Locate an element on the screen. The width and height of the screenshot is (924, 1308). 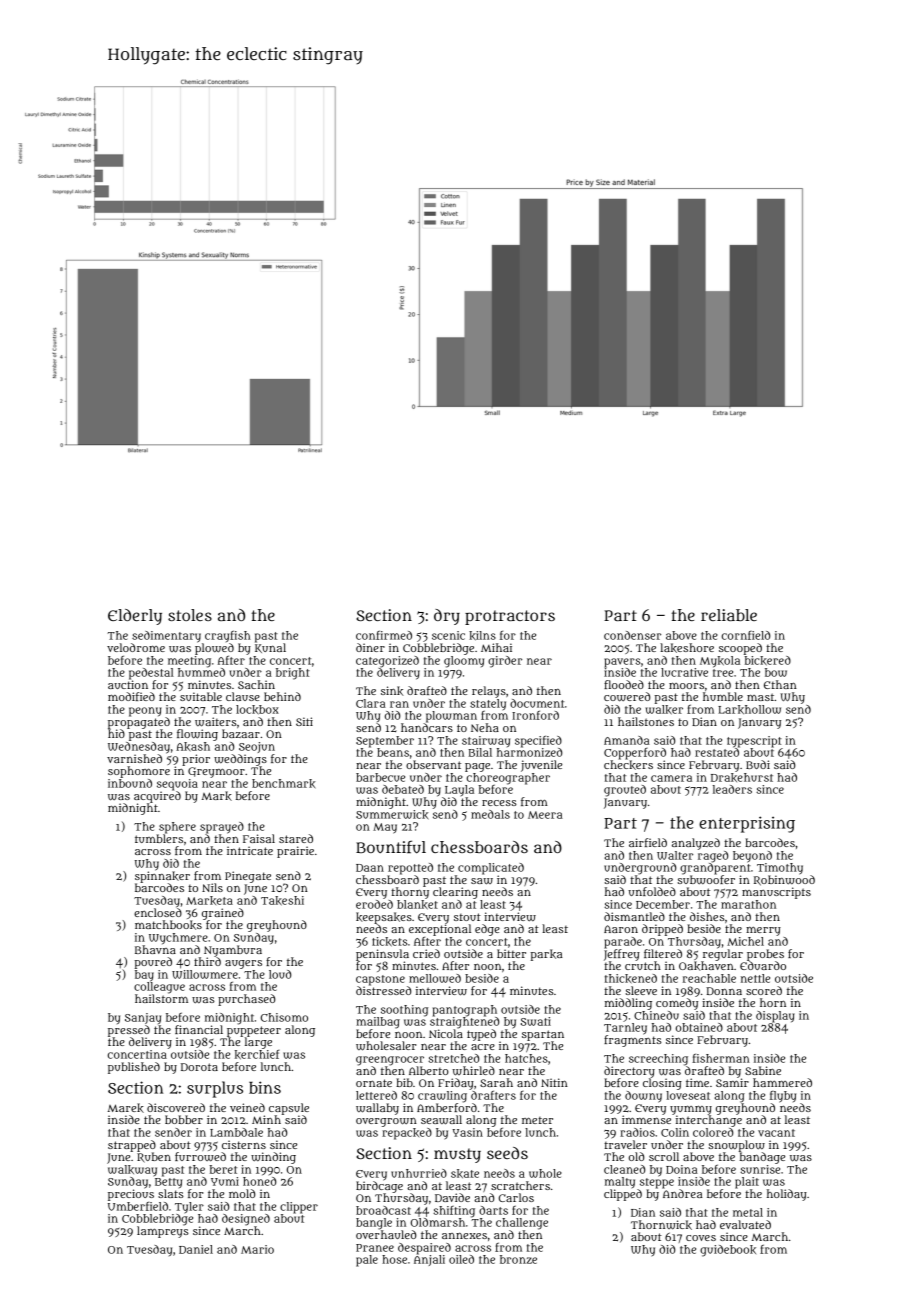
protractors is located at coordinates (510, 617).
